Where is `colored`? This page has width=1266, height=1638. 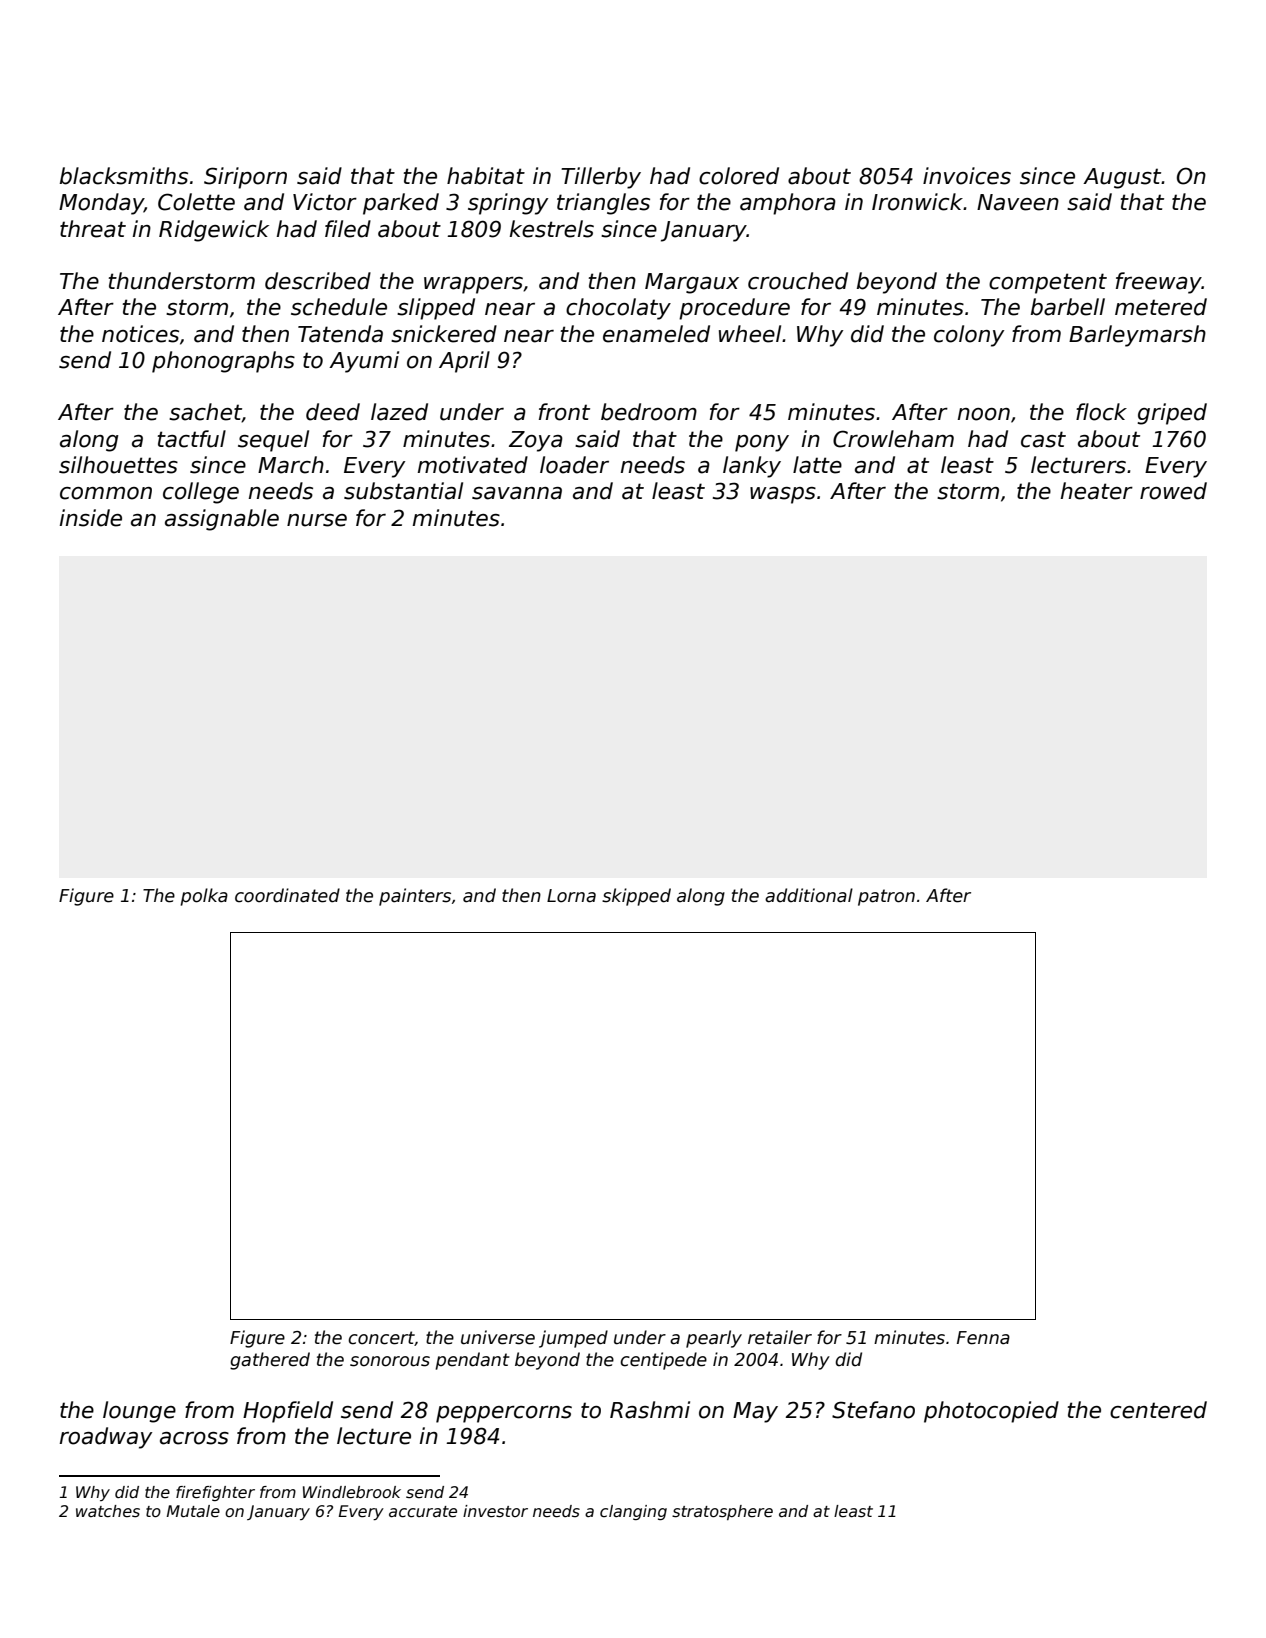 colored is located at coordinates (739, 176).
